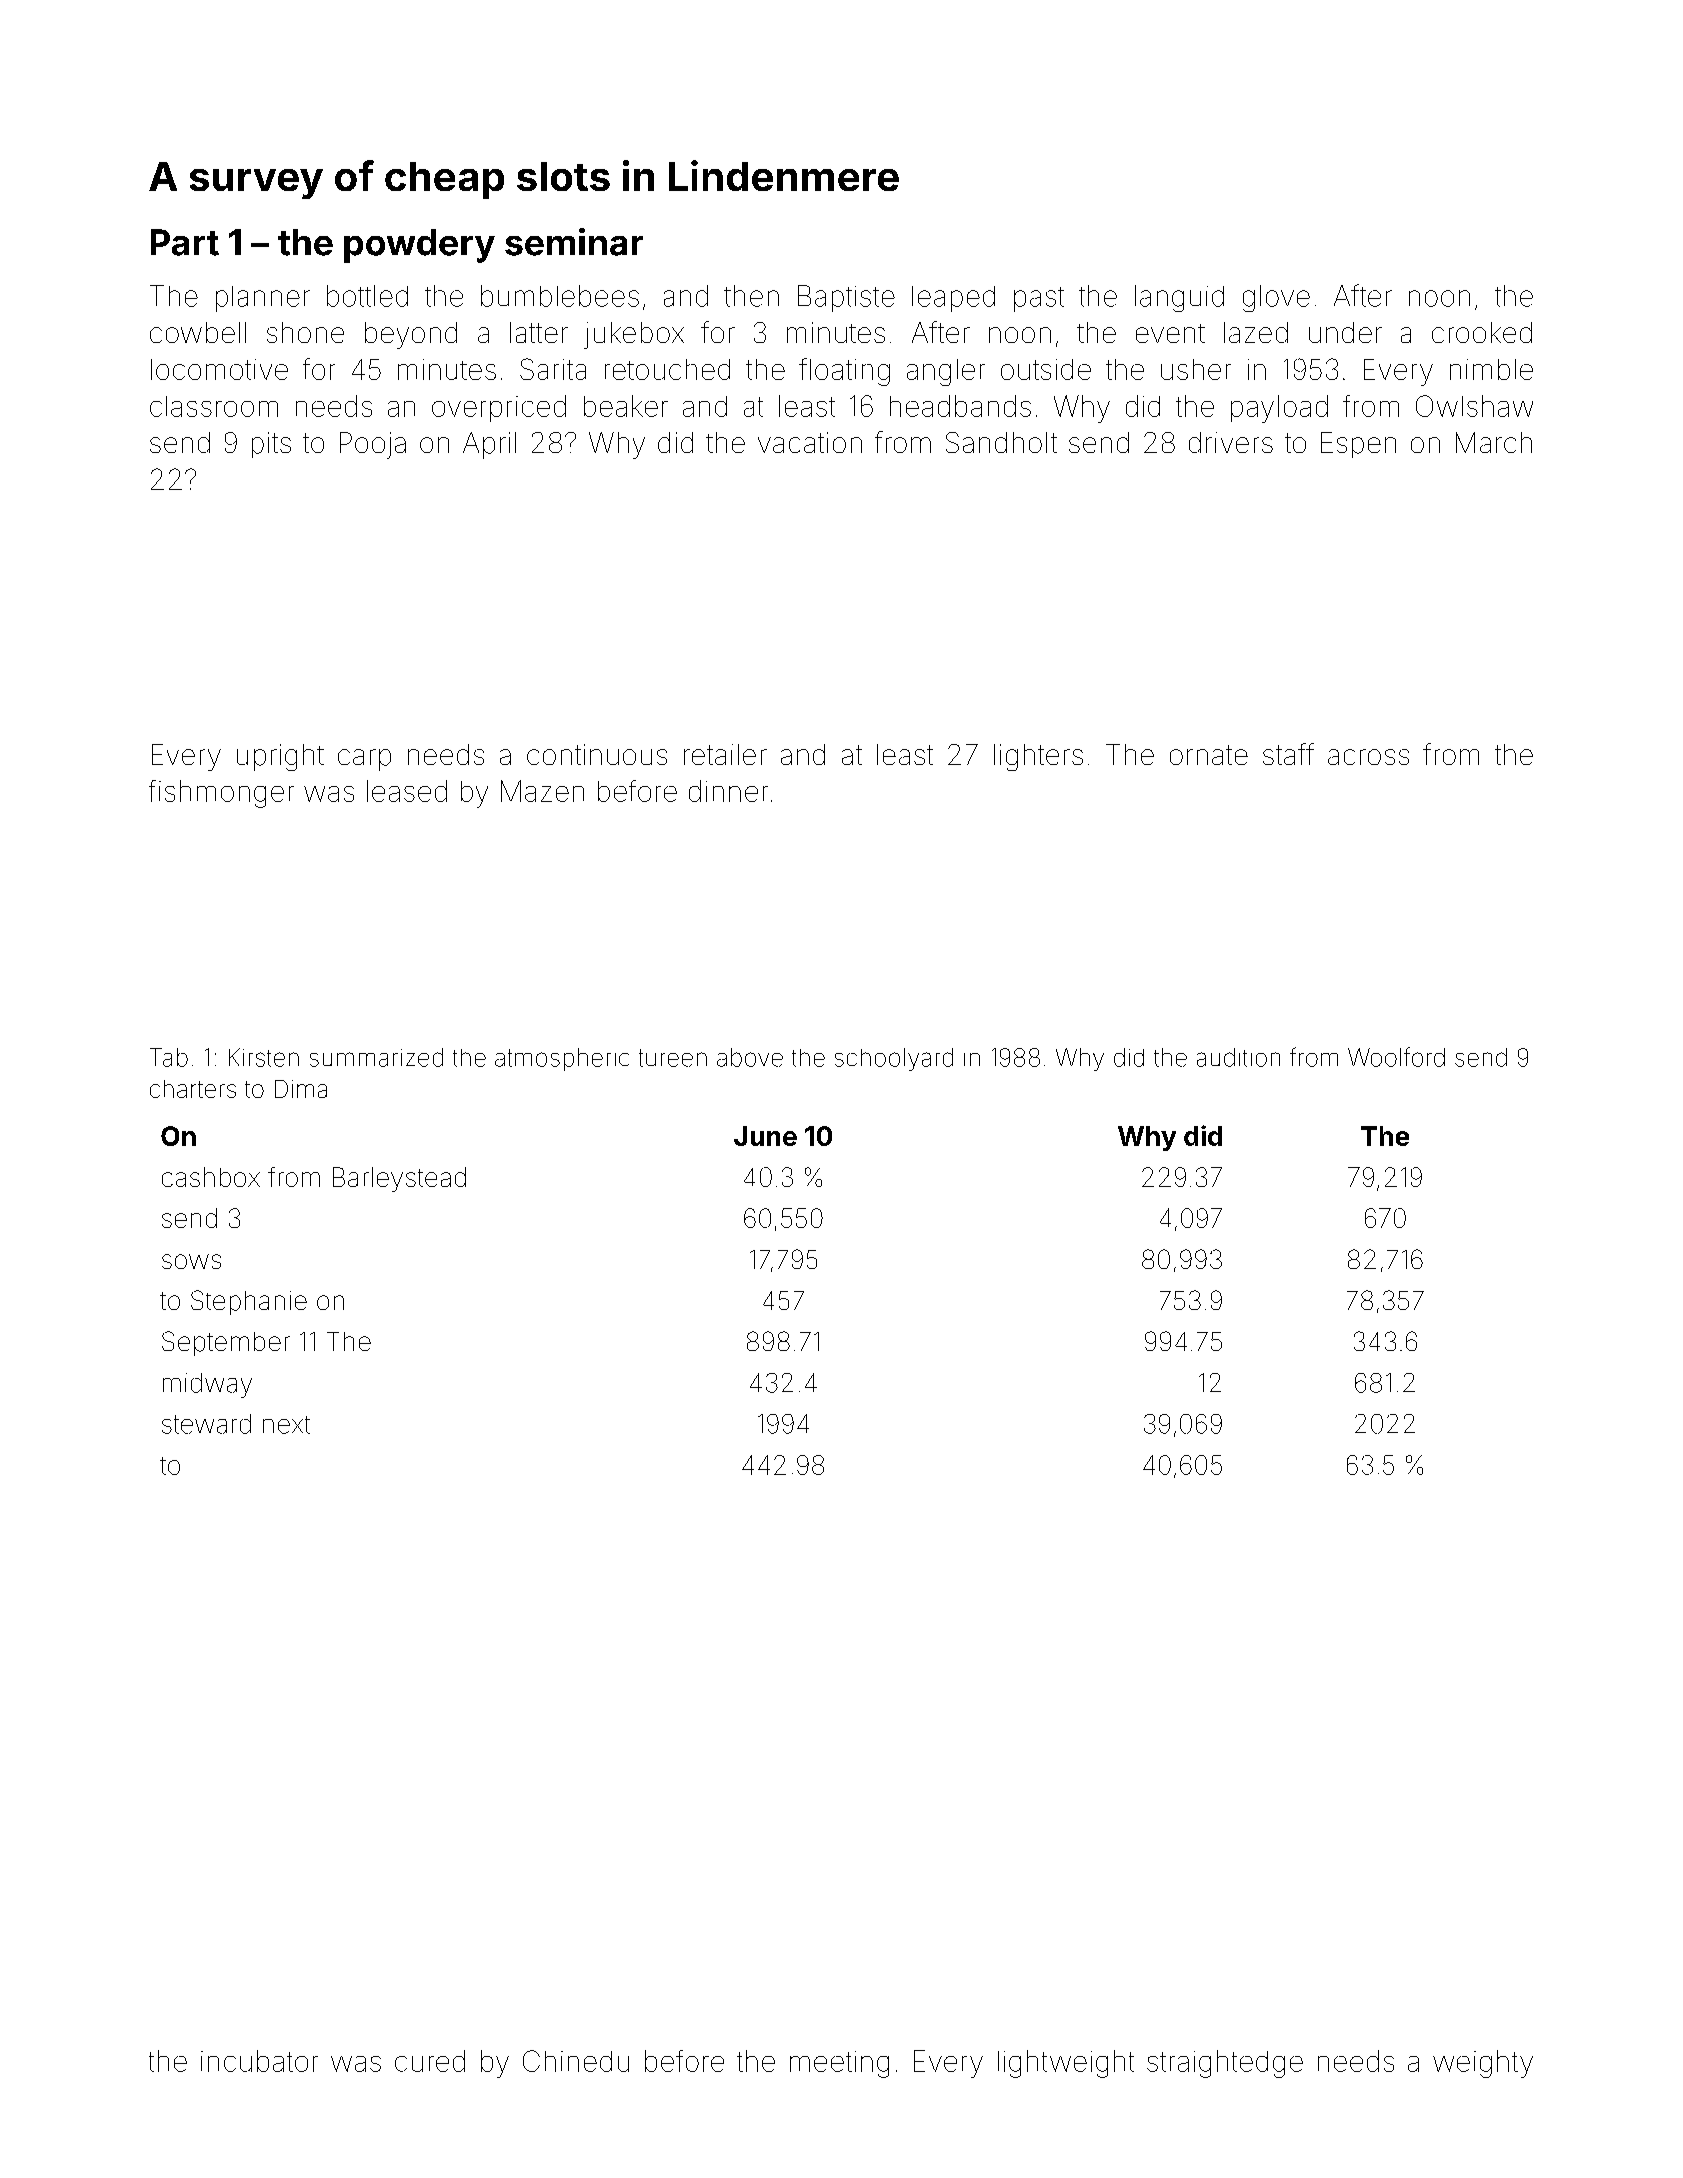 Image resolution: width=1683 pixels, height=2178 pixels. Describe the element at coordinates (419, 246) in the screenshot. I see `powdery` at that location.
